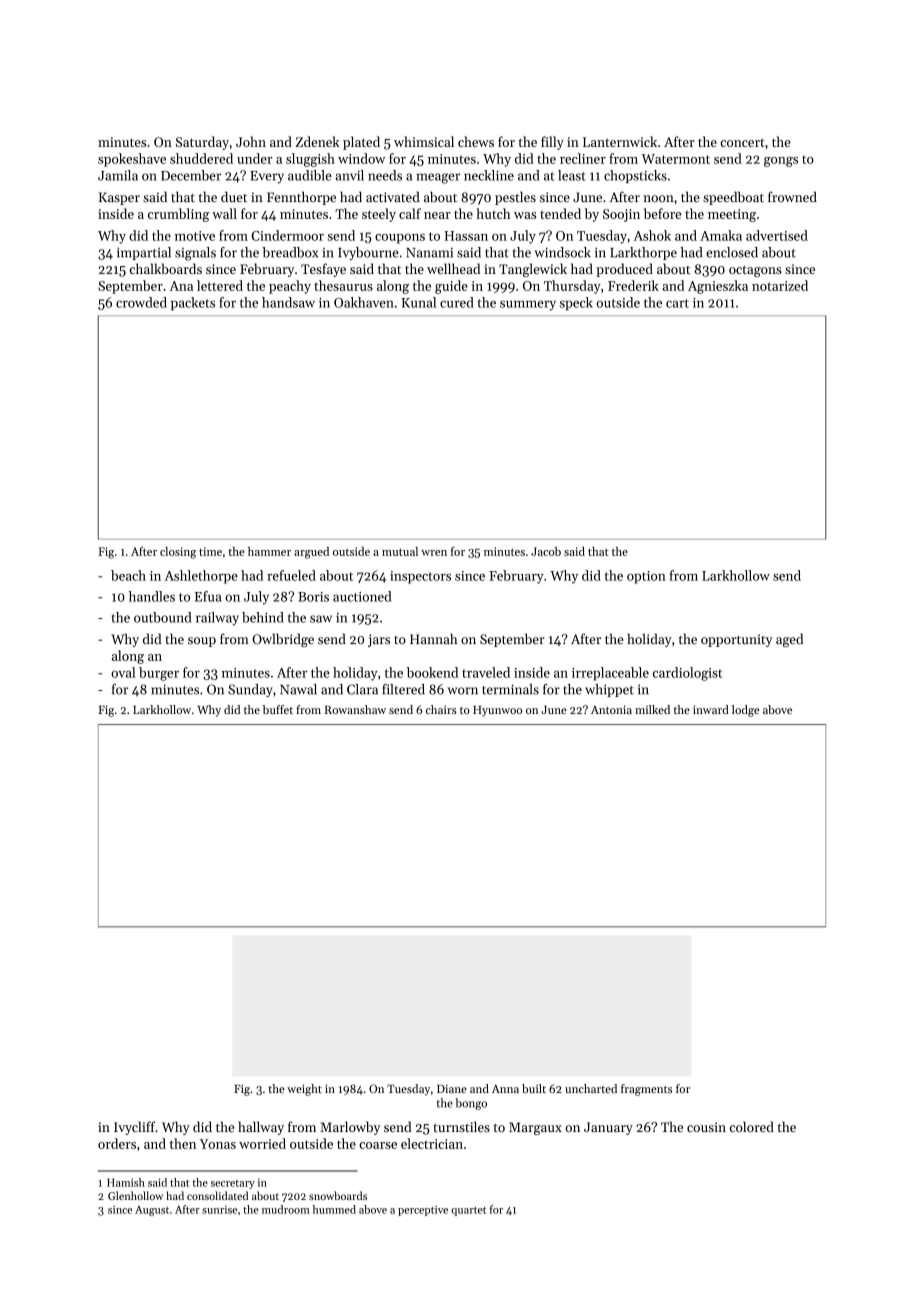 Image resolution: width=924 pixels, height=1308 pixels. Describe the element at coordinates (310, 175) in the image. I see `audible` at that location.
